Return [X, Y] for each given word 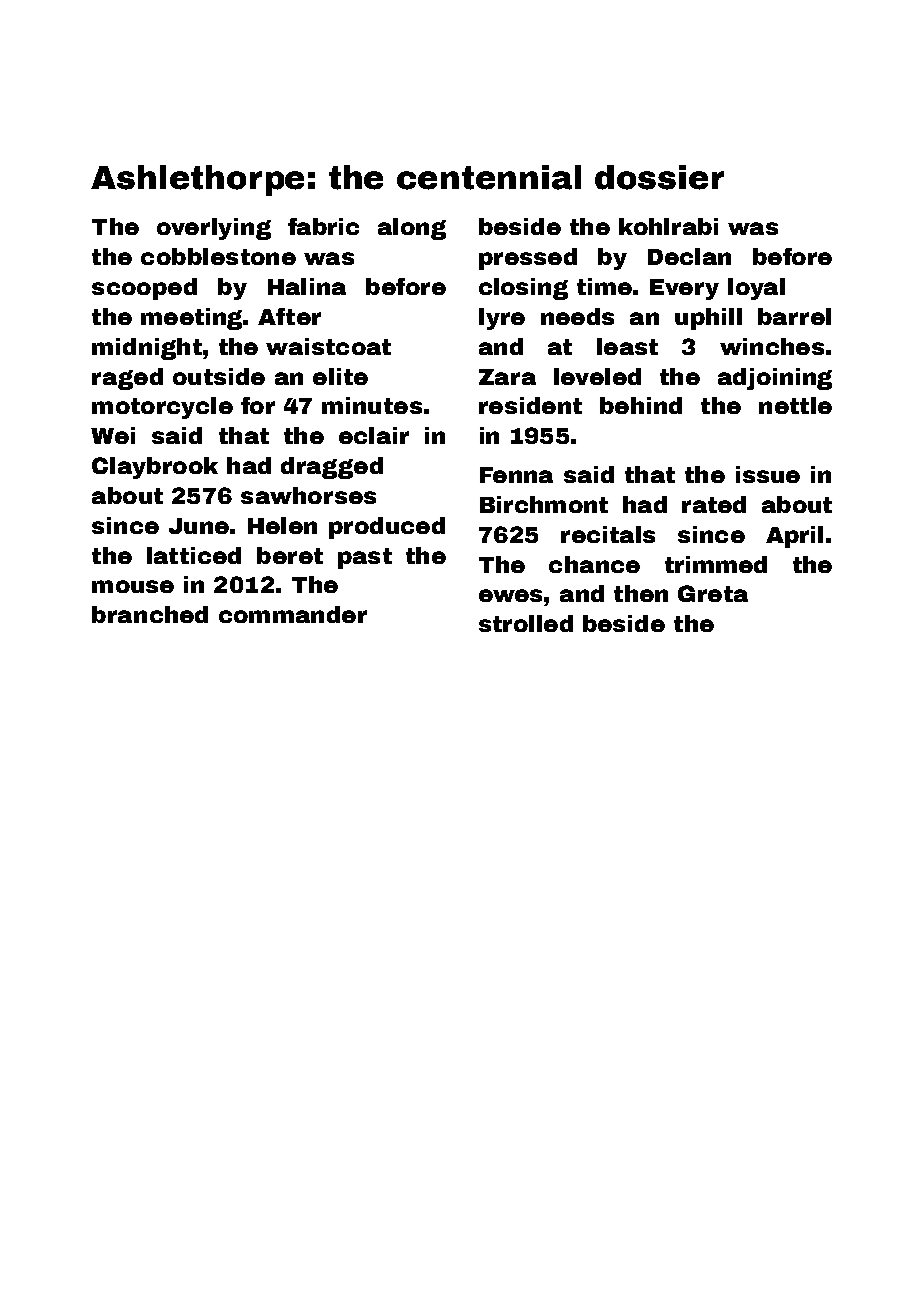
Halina [307, 286]
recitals [608, 534]
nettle [795, 405]
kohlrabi [668, 226]
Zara [507, 377]
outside [219, 376]
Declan [689, 256]
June [199, 526]
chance [594, 564]
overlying [214, 229]
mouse [133, 586]
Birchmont [544, 504]
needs [577, 316]
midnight [147, 349]
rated [714, 504]
